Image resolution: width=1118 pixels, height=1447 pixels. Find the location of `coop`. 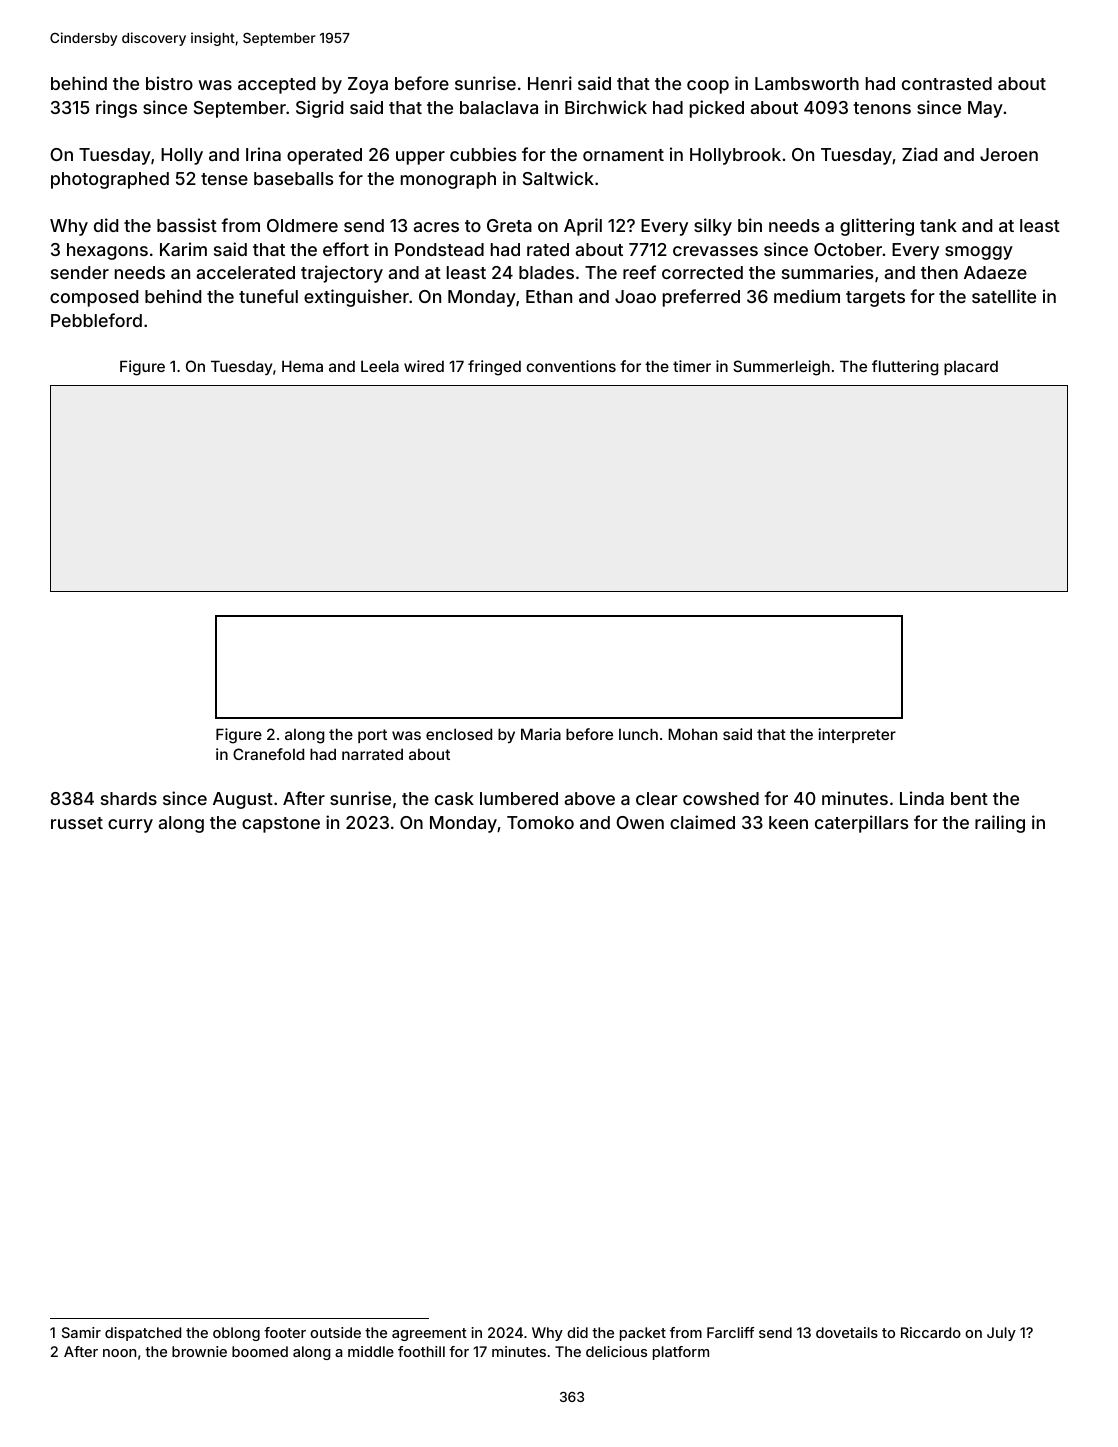

coop is located at coordinates (708, 87).
